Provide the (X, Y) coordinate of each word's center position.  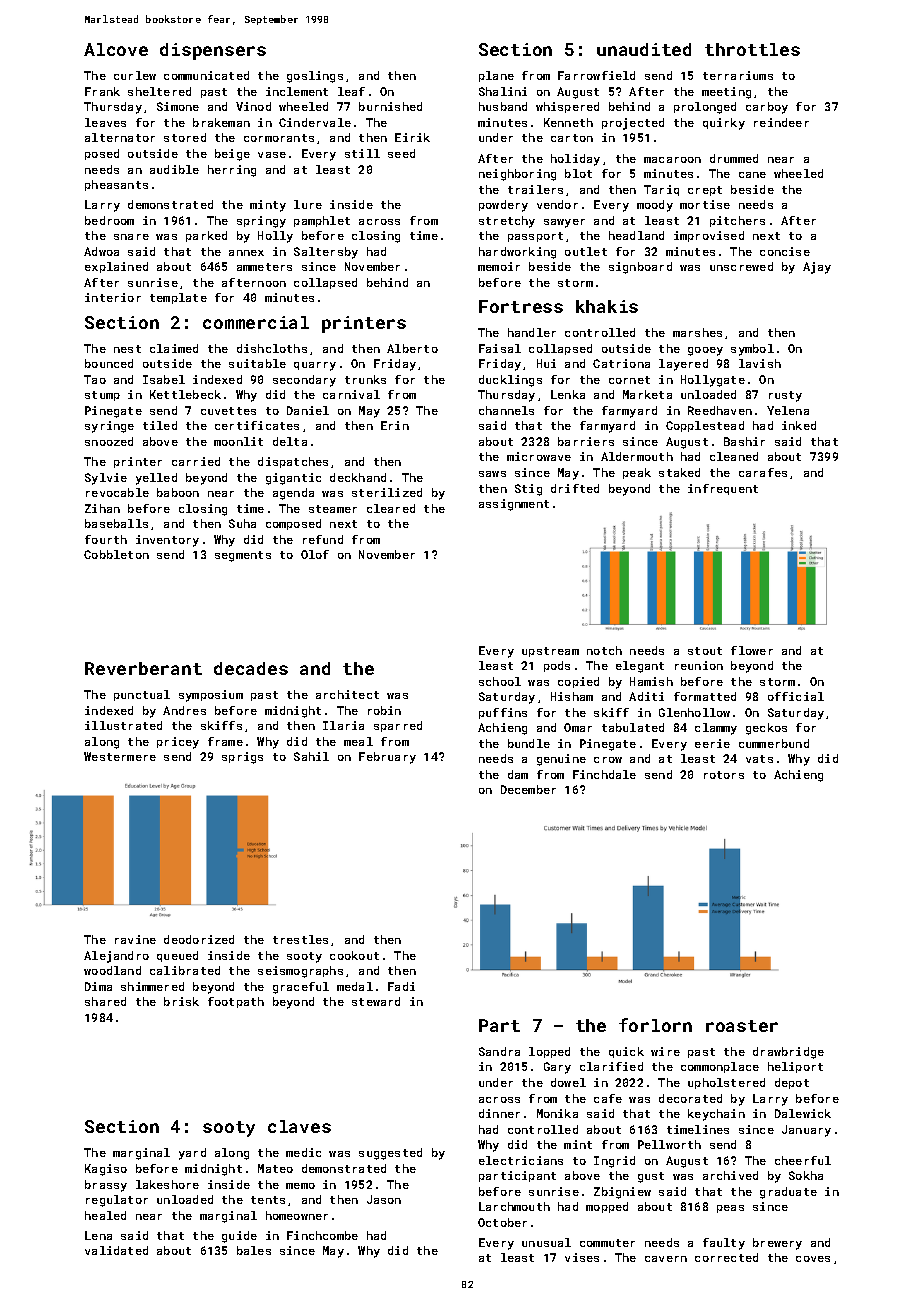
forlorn (655, 1025)
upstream (550, 652)
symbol (752, 350)
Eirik (412, 137)
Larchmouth (514, 1206)
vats (759, 759)
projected (633, 124)
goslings (315, 77)
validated (116, 1250)
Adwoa (101, 251)
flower (752, 650)
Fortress (521, 306)
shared (105, 1001)
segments (243, 556)
